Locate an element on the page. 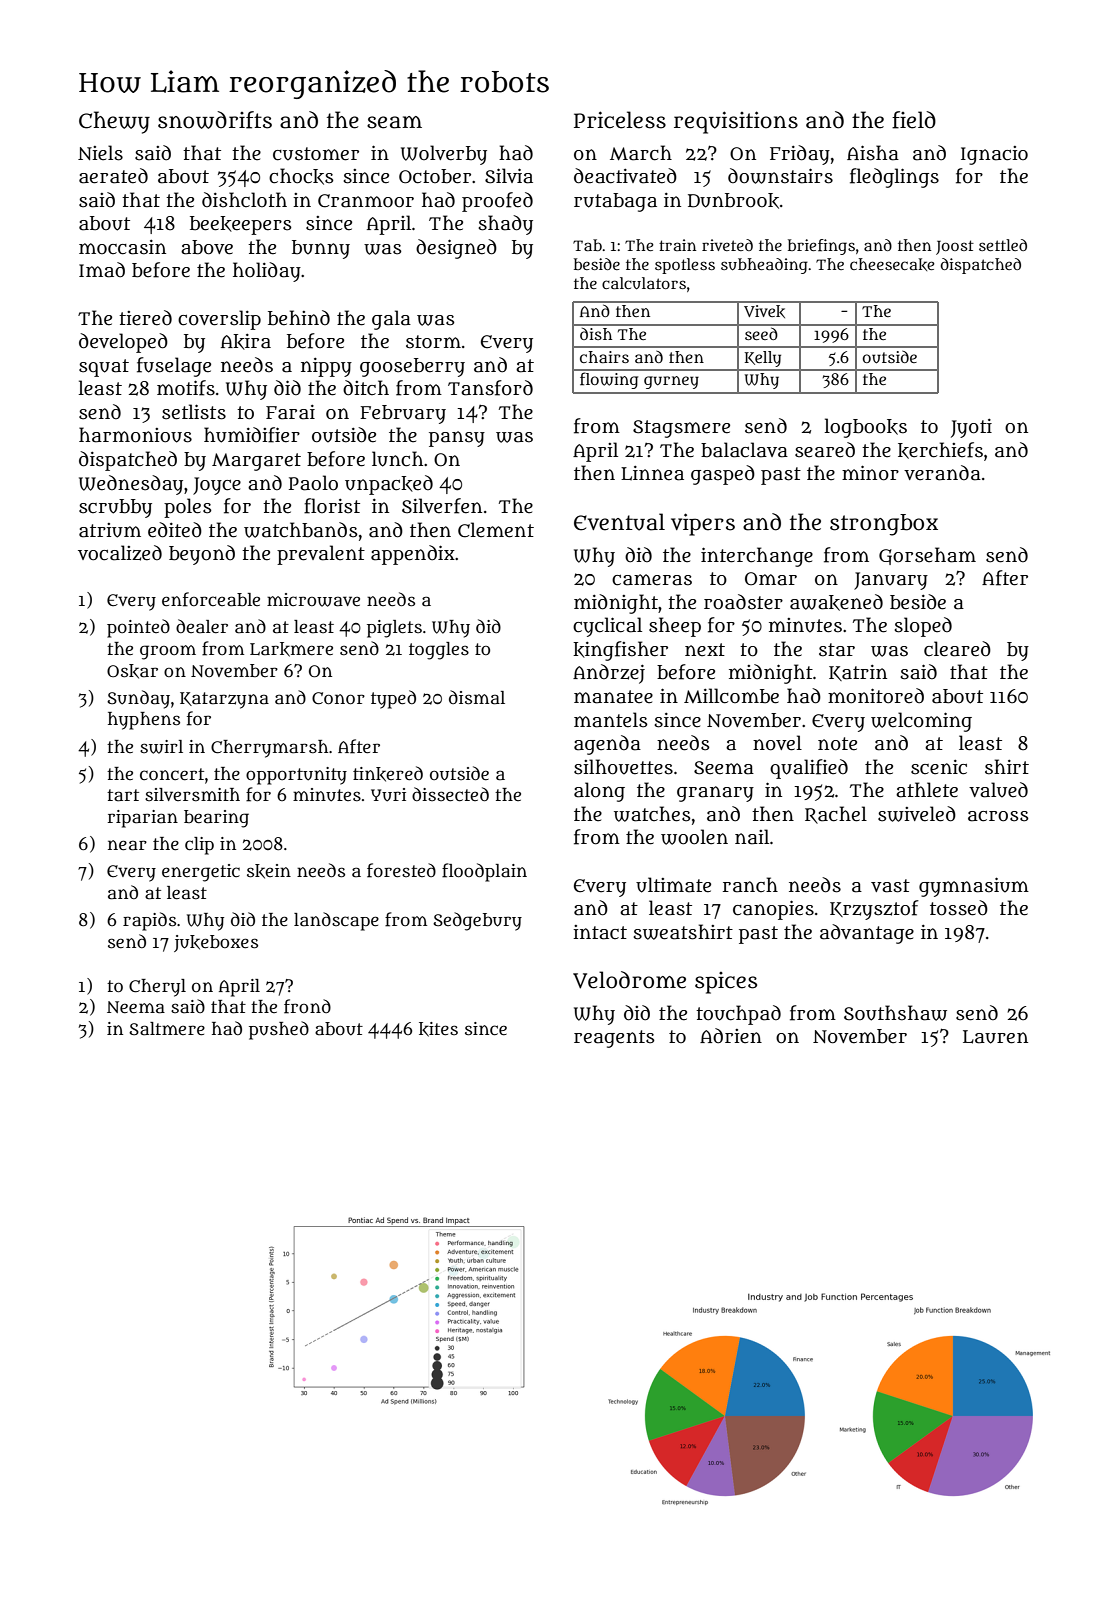 The height and width of the document is (1603, 1107). dealer is located at coordinates (202, 626).
